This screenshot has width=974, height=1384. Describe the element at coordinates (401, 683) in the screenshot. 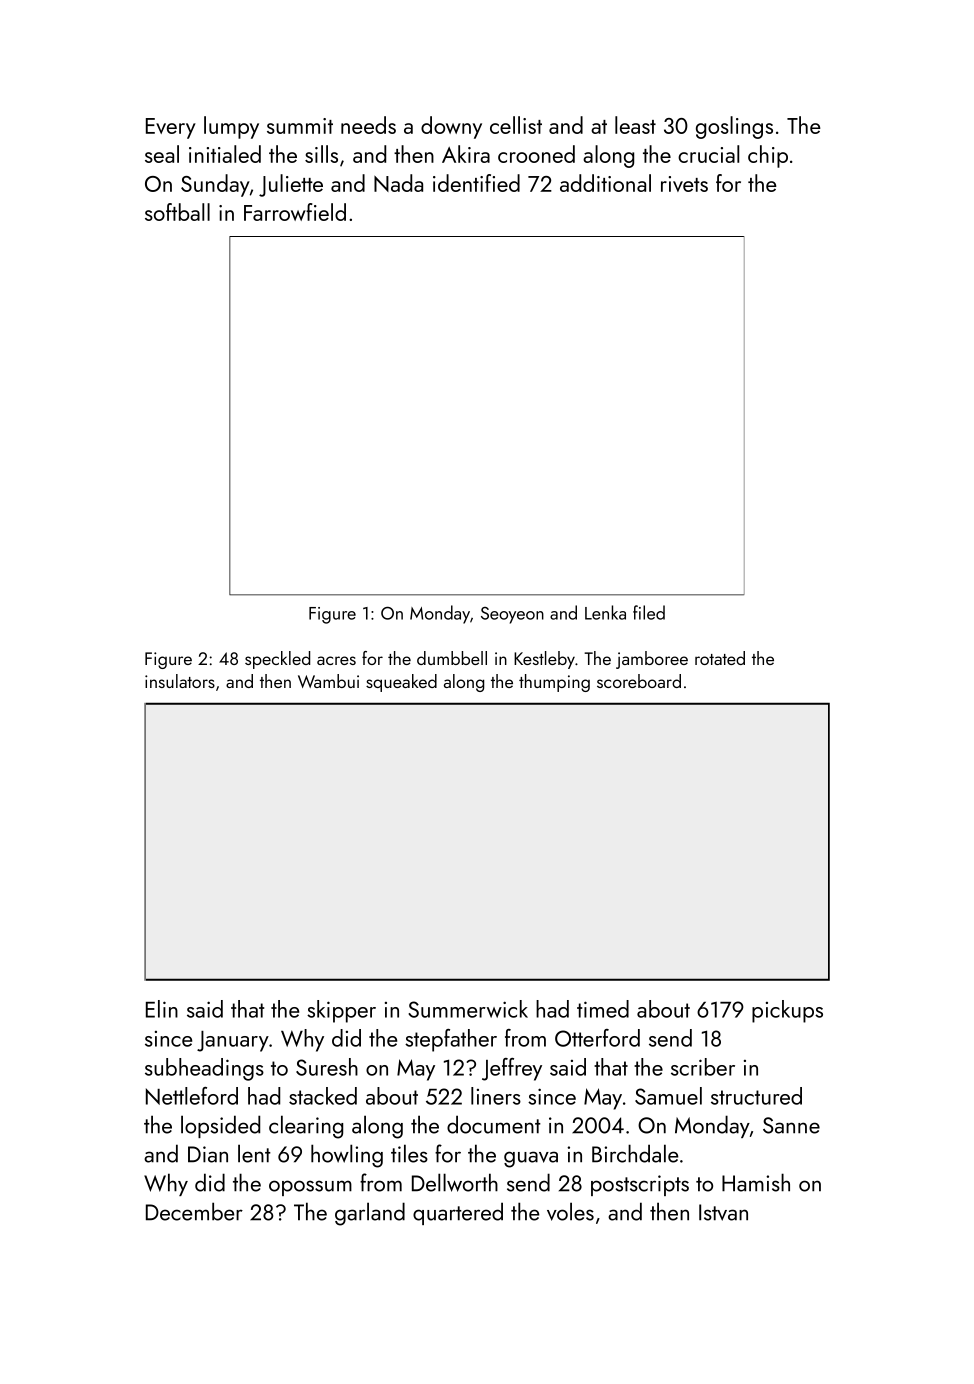

I see `squeaked` at that location.
